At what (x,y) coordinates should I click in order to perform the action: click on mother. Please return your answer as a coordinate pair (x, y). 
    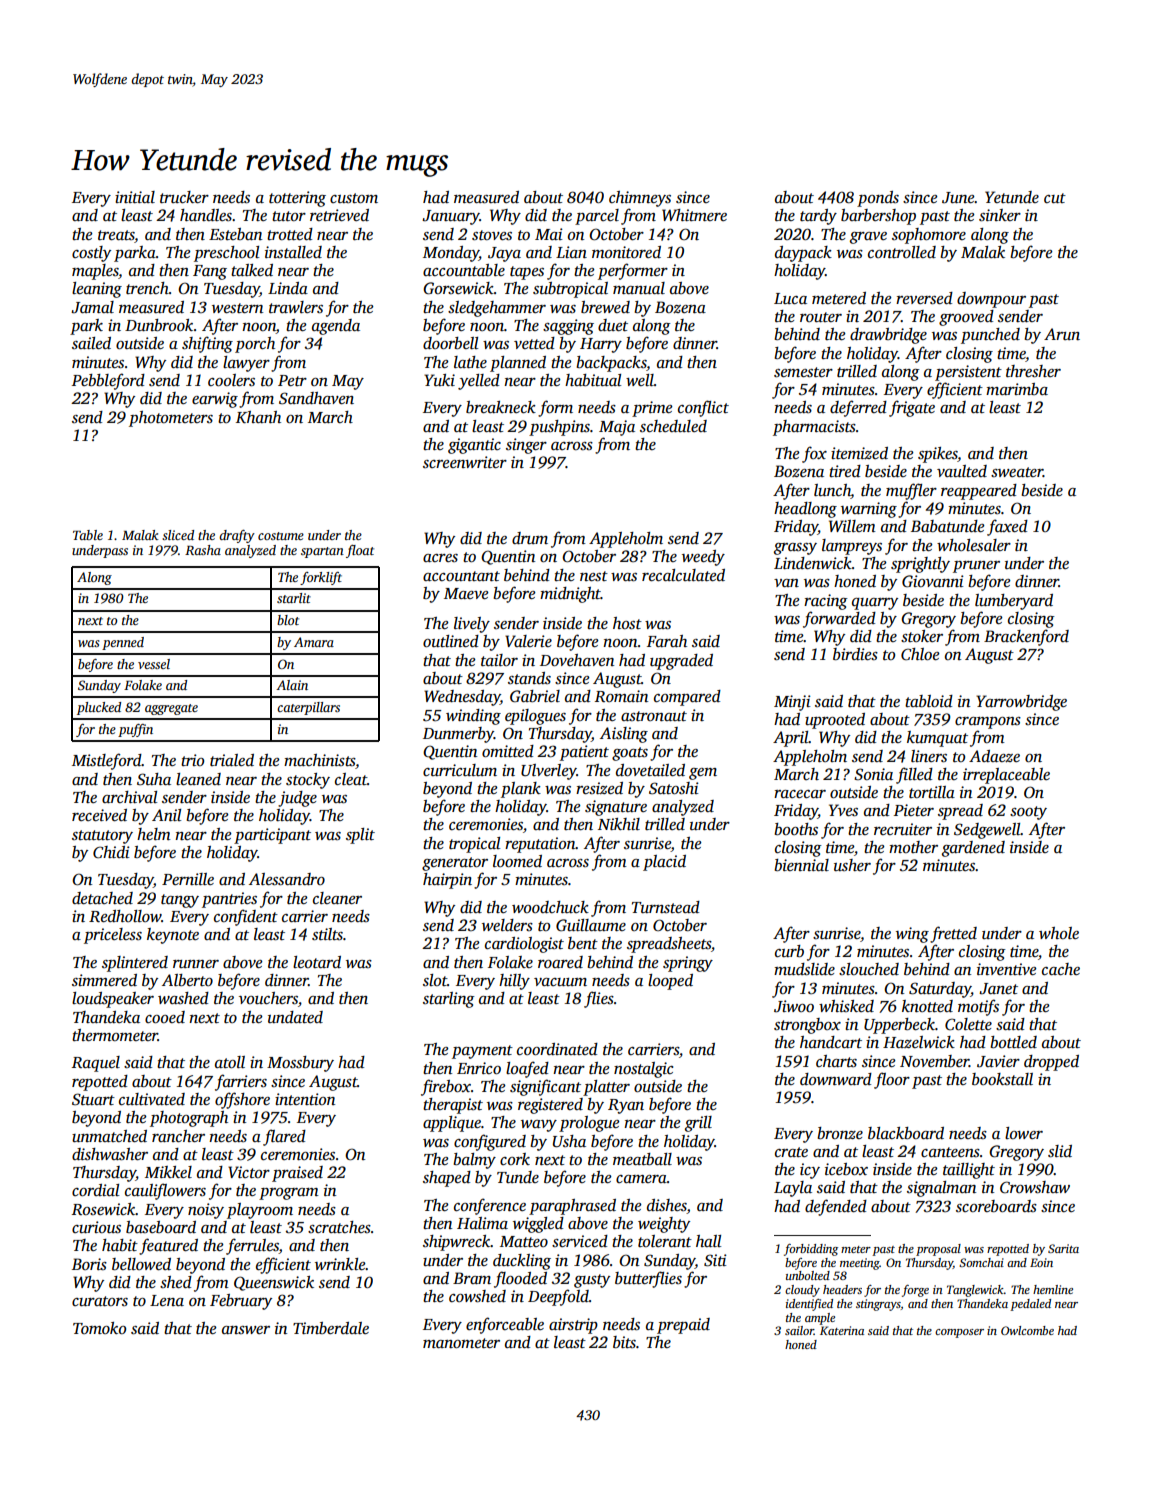
    Looking at the image, I should click on (913, 847).
